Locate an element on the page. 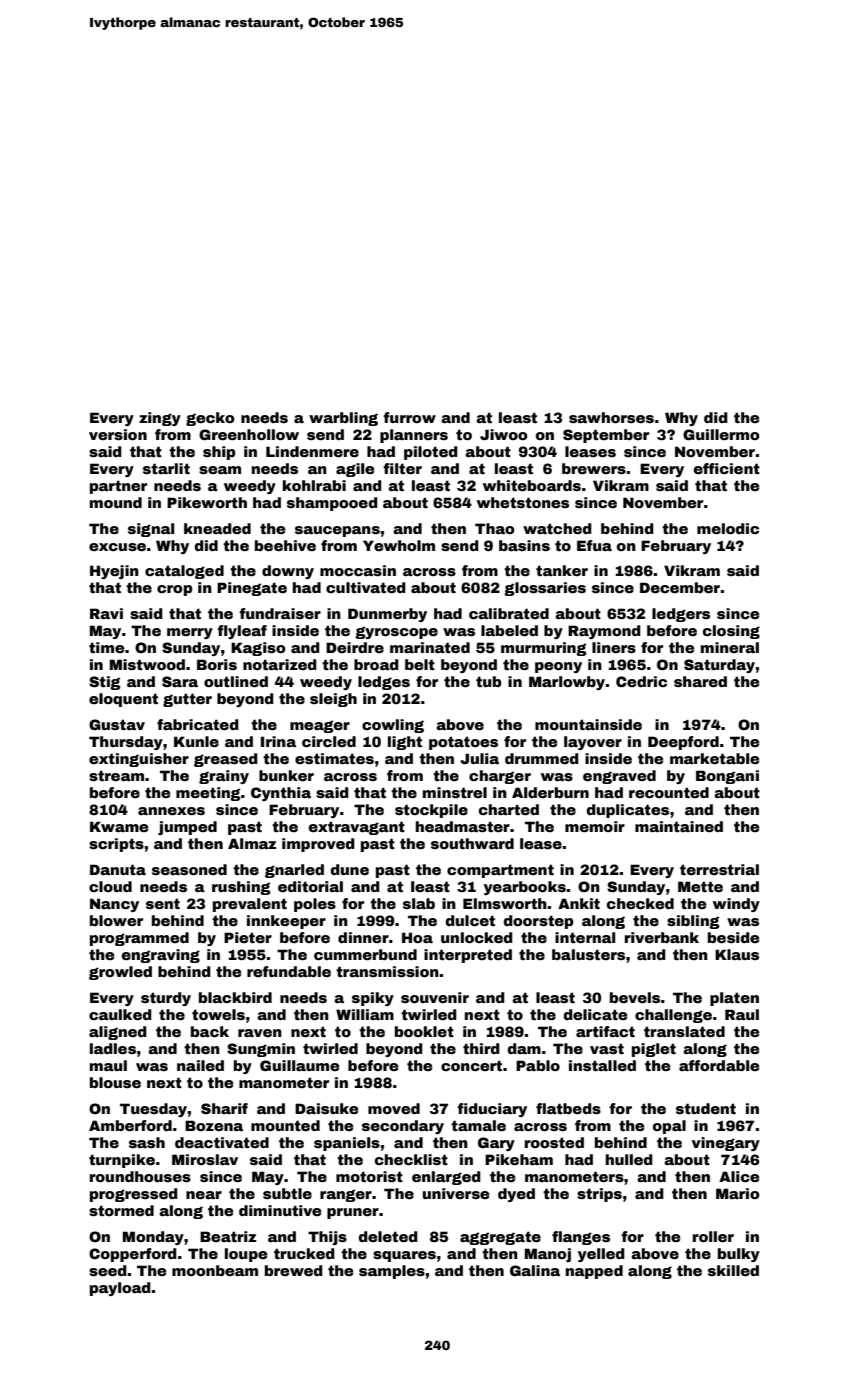  hulled is located at coordinates (629, 1159).
